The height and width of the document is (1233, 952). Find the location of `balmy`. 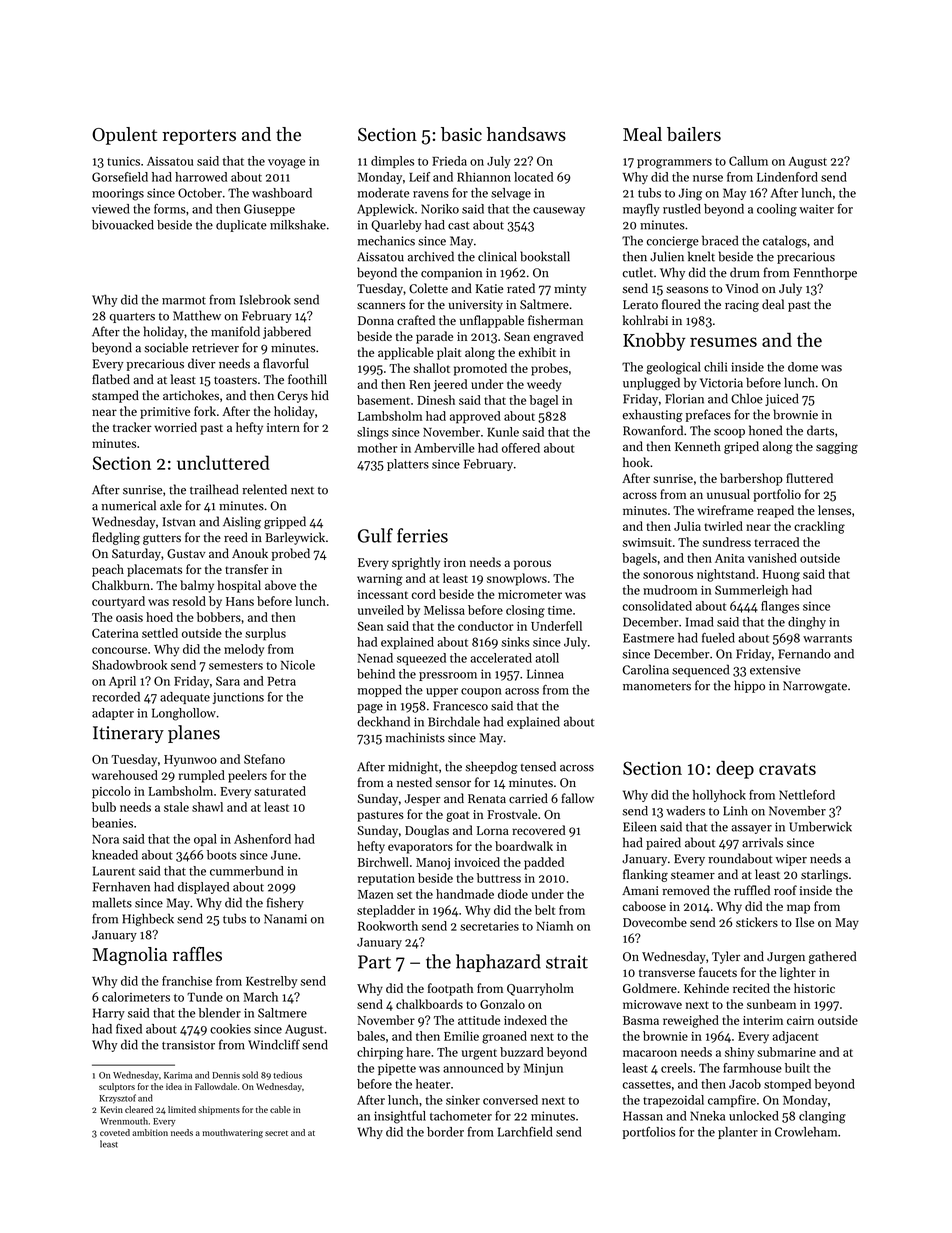

balmy is located at coordinates (197, 586).
